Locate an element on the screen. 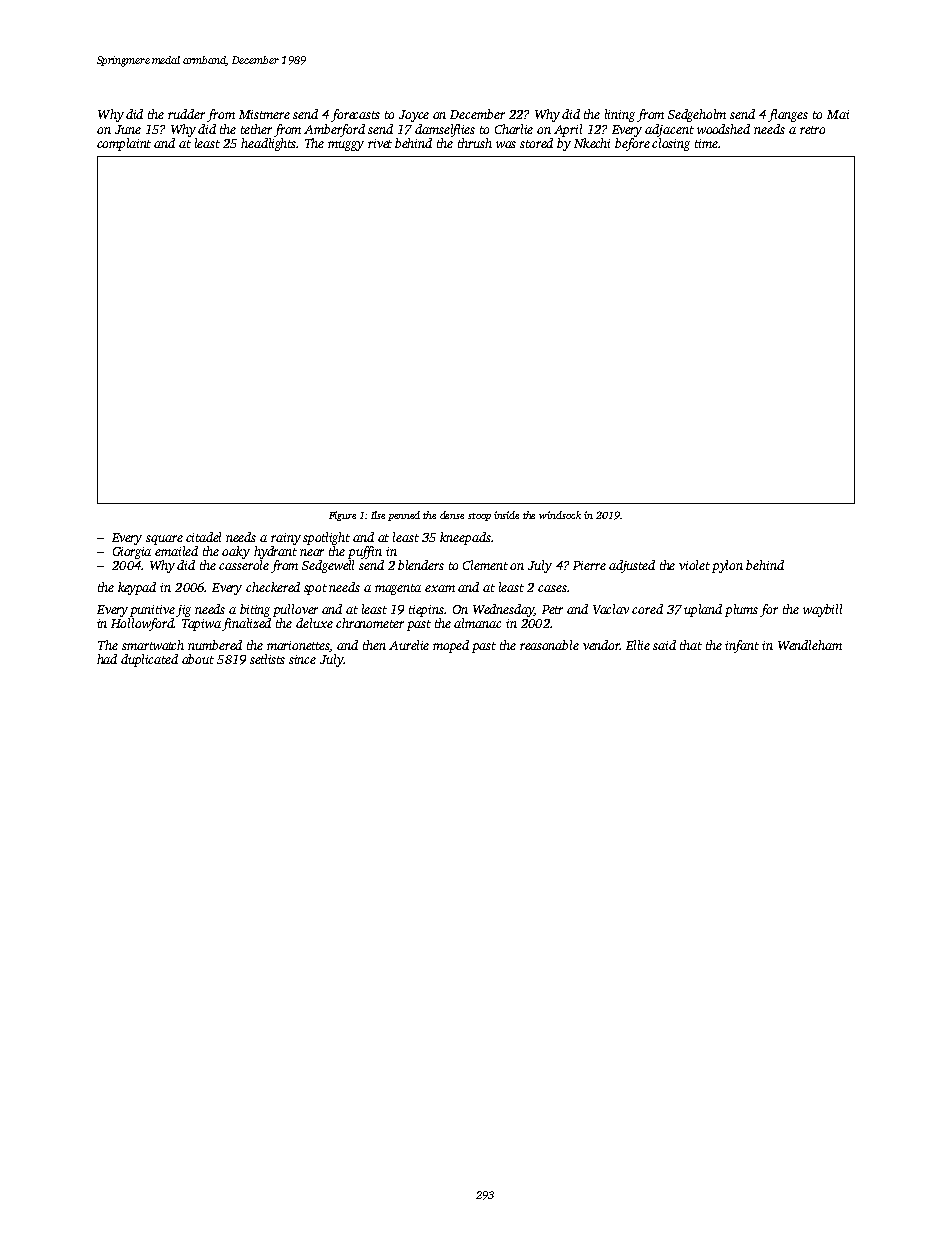 Image resolution: width=952 pixels, height=1233 pixels. muggy is located at coordinates (346, 146).
